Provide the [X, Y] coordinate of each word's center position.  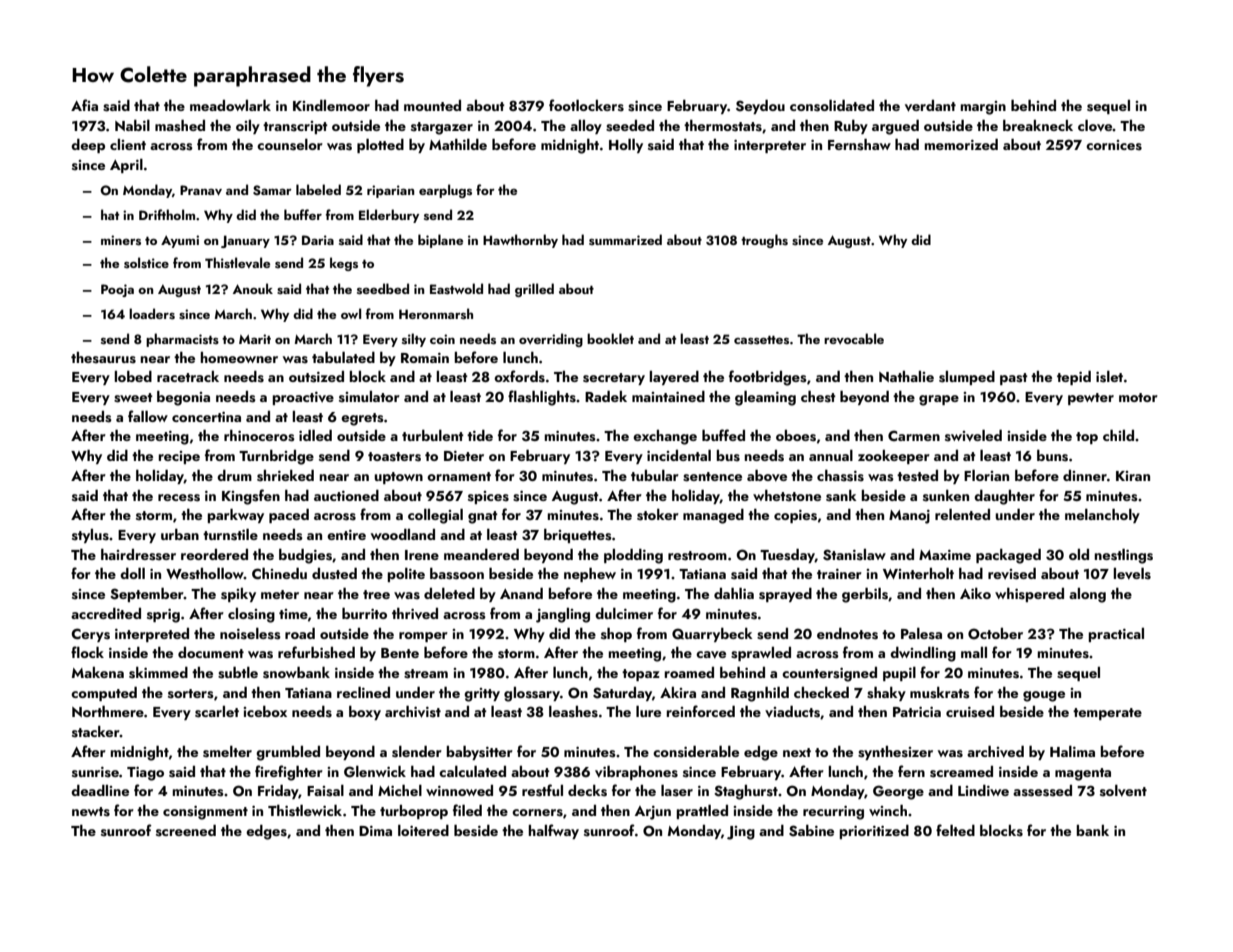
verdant [930, 106]
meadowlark [230, 105]
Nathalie [906, 376]
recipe [179, 457]
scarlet [217, 712]
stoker [658, 515]
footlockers [586, 105]
